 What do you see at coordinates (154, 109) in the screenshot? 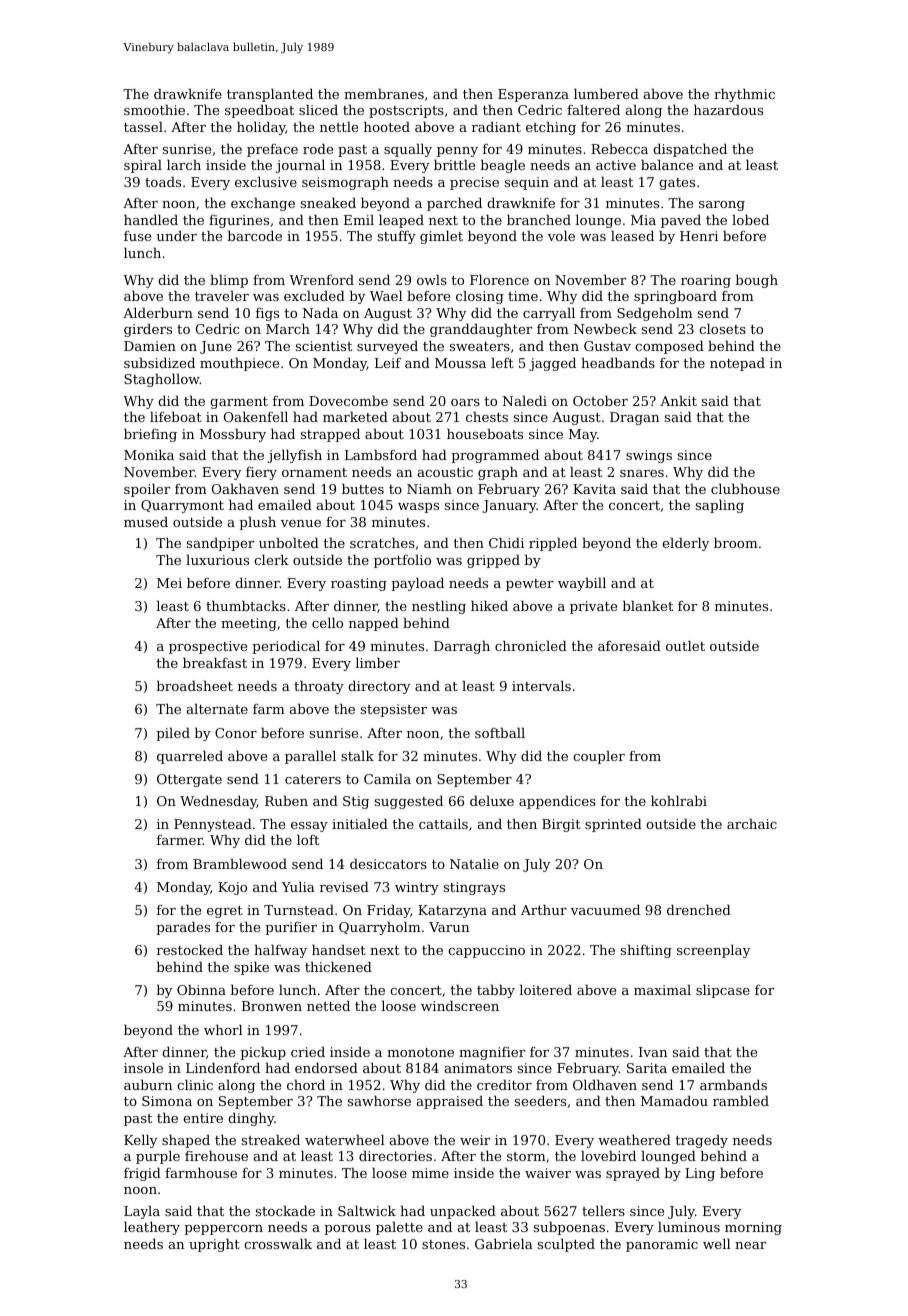
I see `smoothie` at bounding box center [154, 109].
